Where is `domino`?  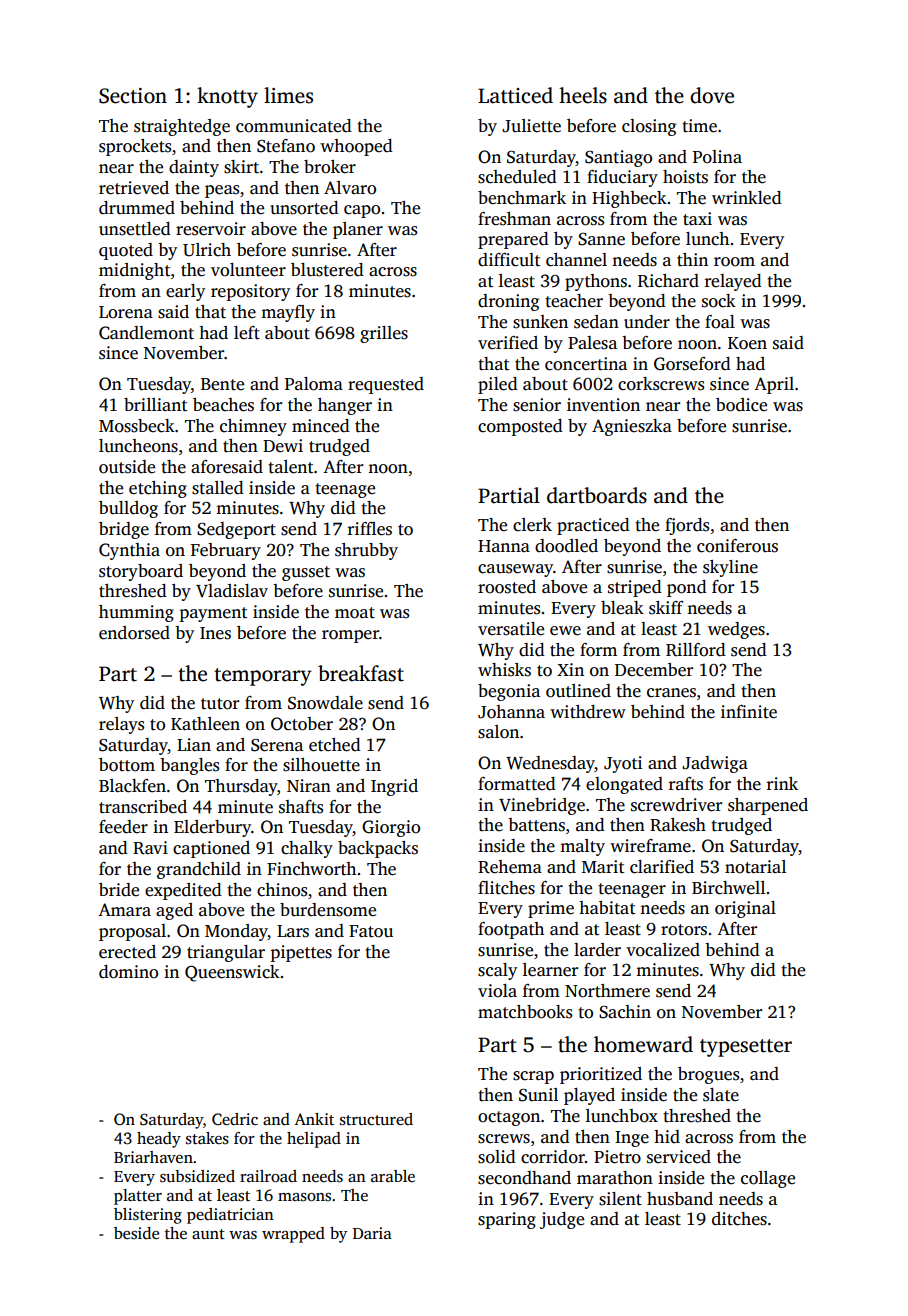
domino is located at coordinates (128, 972).
